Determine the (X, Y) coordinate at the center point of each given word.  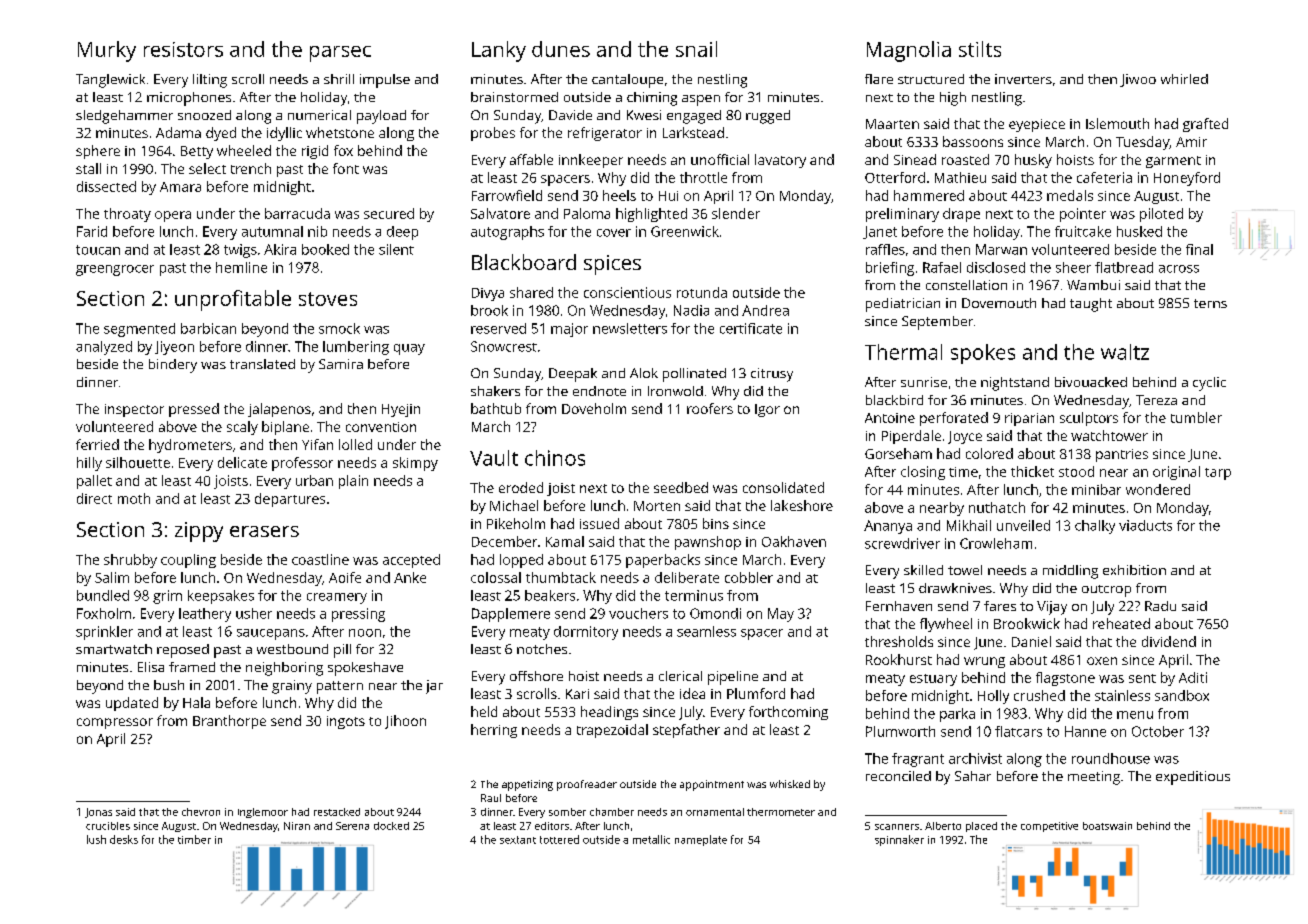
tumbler (1196, 417)
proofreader (587, 785)
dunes (561, 49)
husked (1139, 231)
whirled (1184, 79)
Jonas (98, 813)
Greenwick (685, 231)
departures (290, 500)
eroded (521, 487)
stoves (328, 299)
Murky (107, 51)
